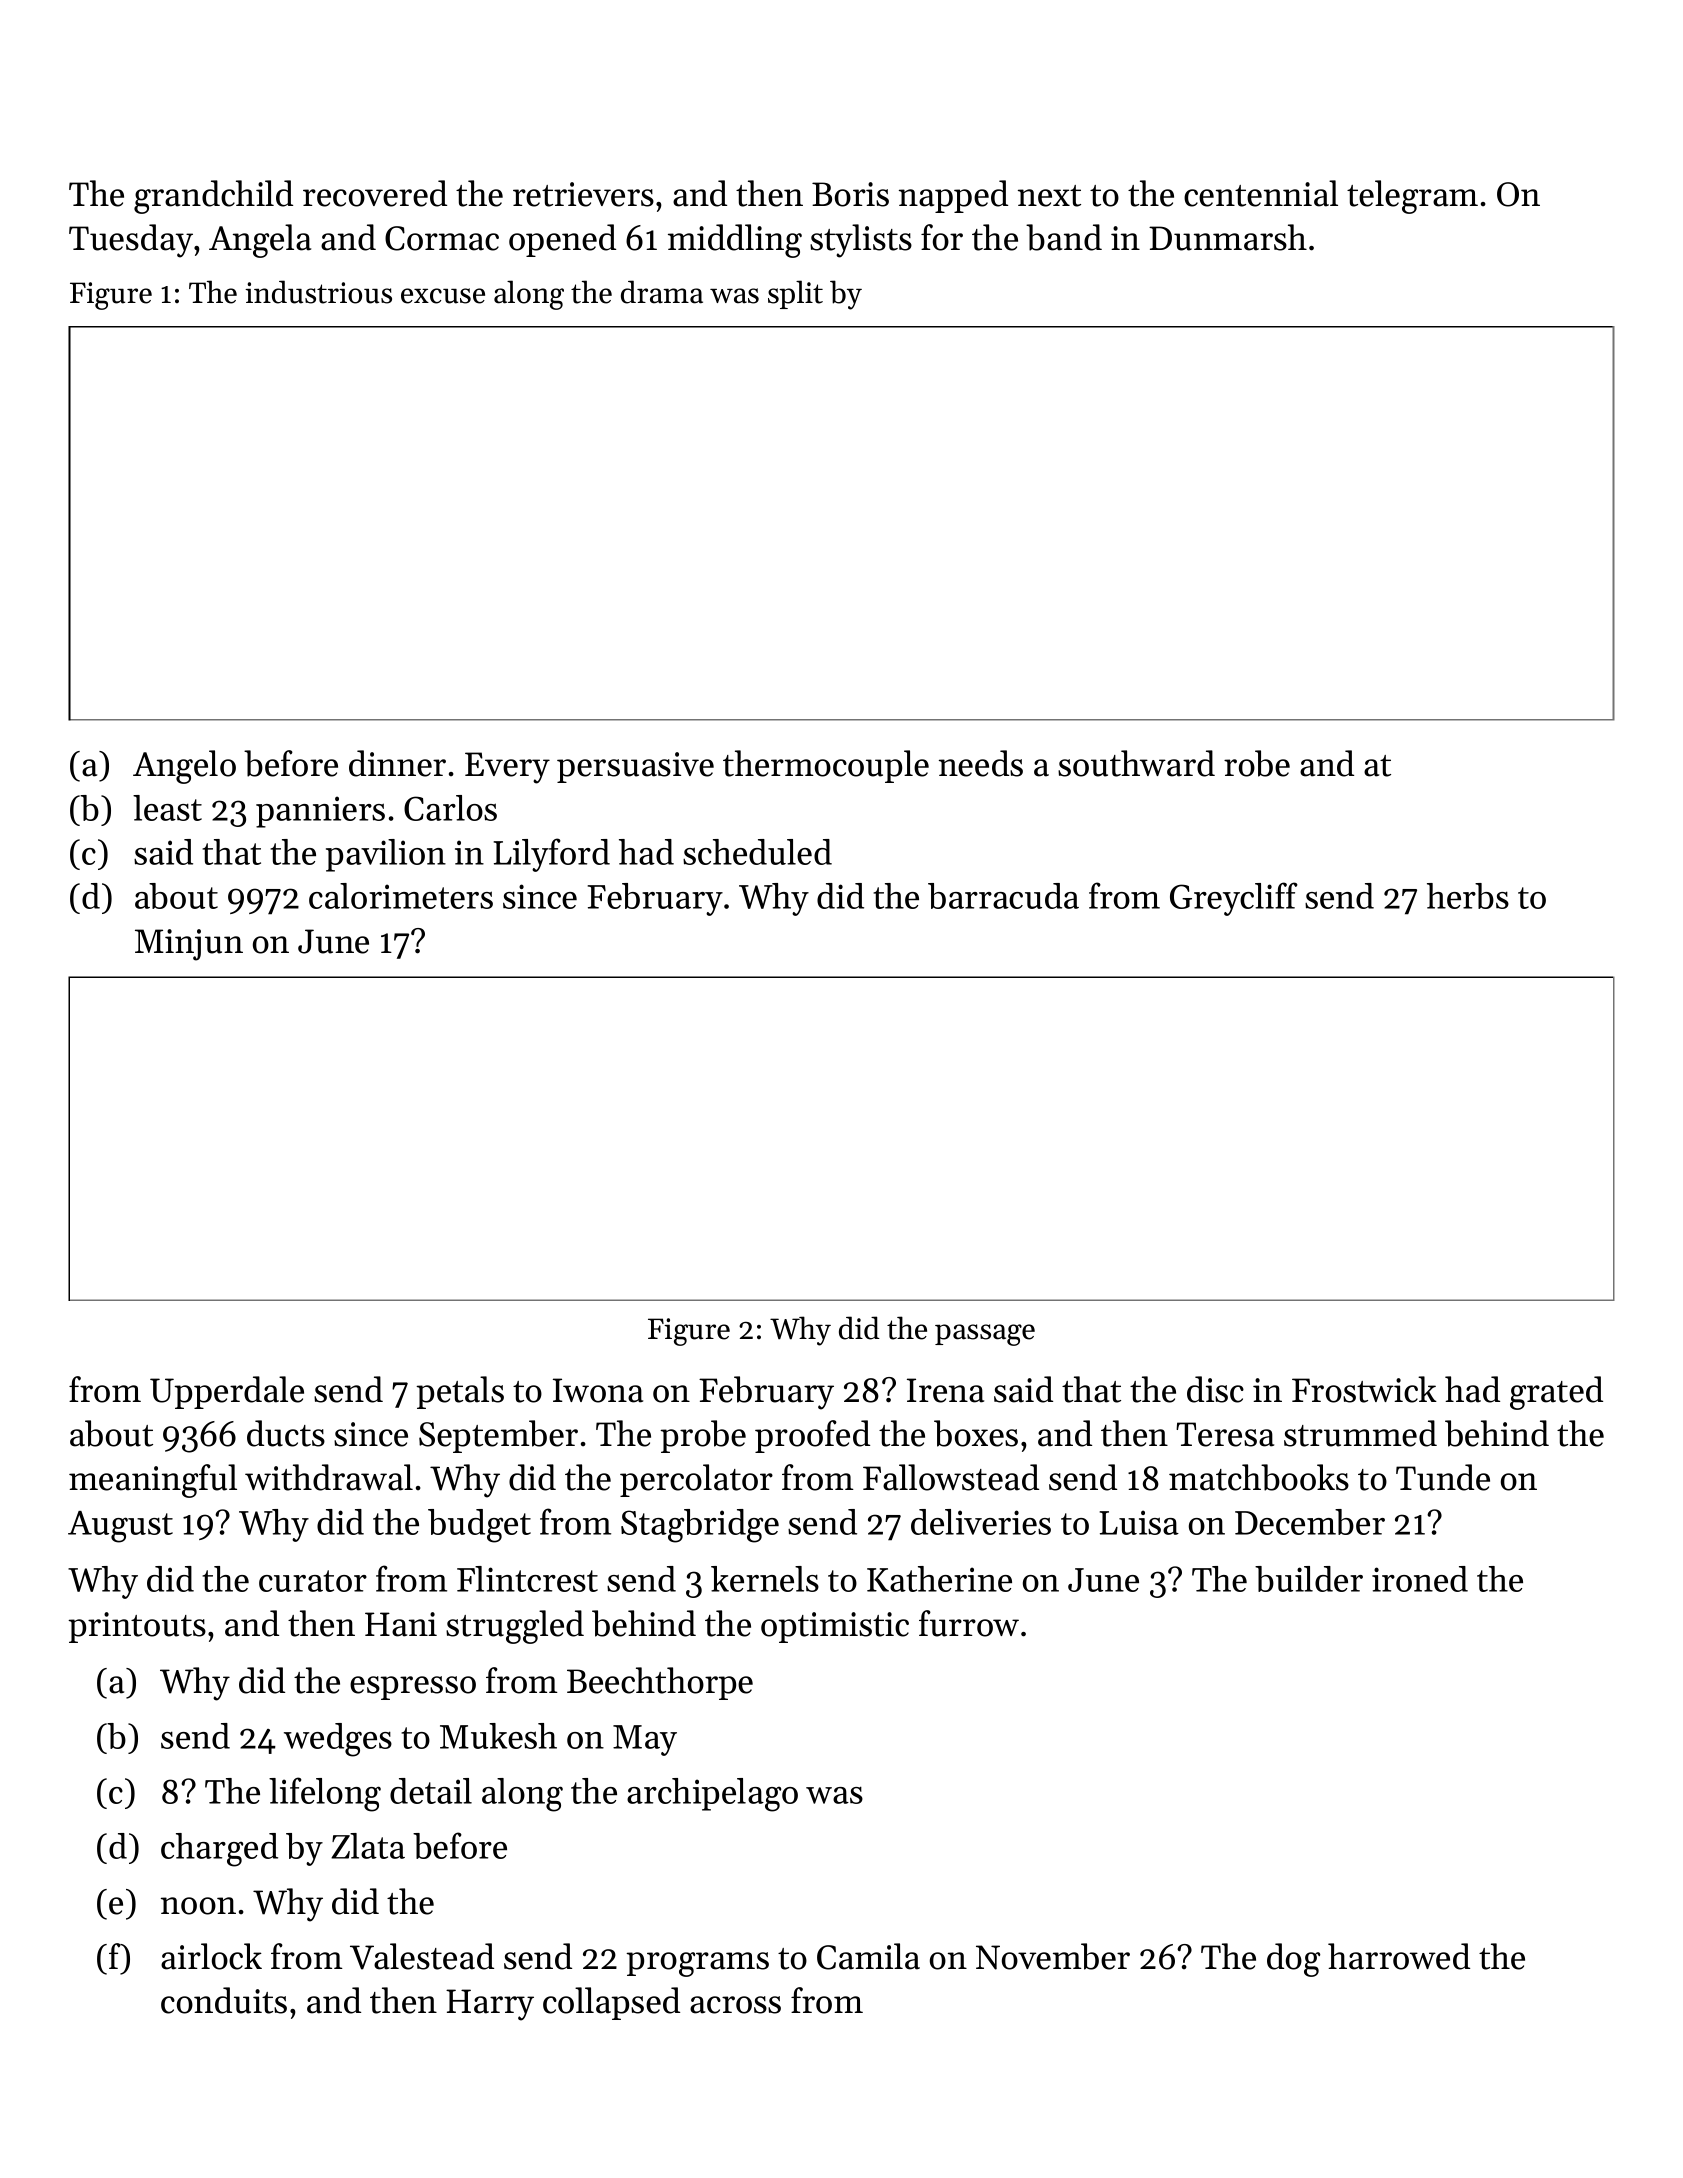 The height and width of the document is (2178, 1683). What do you see at coordinates (1136, 763) in the document?
I see `southward` at bounding box center [1136, 763].
